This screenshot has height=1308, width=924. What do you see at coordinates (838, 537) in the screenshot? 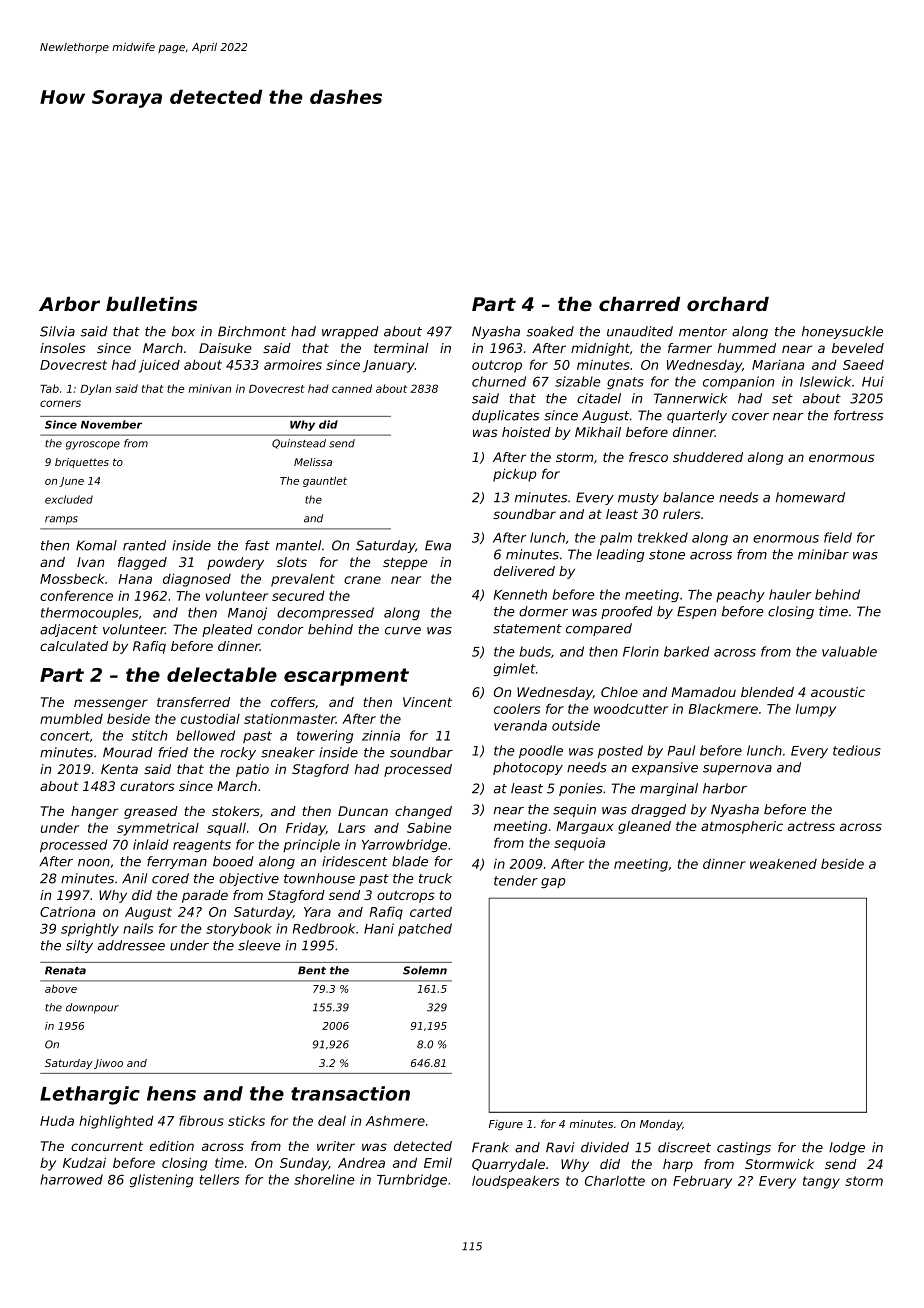
I see `field` at bounding box center [838, 537].
